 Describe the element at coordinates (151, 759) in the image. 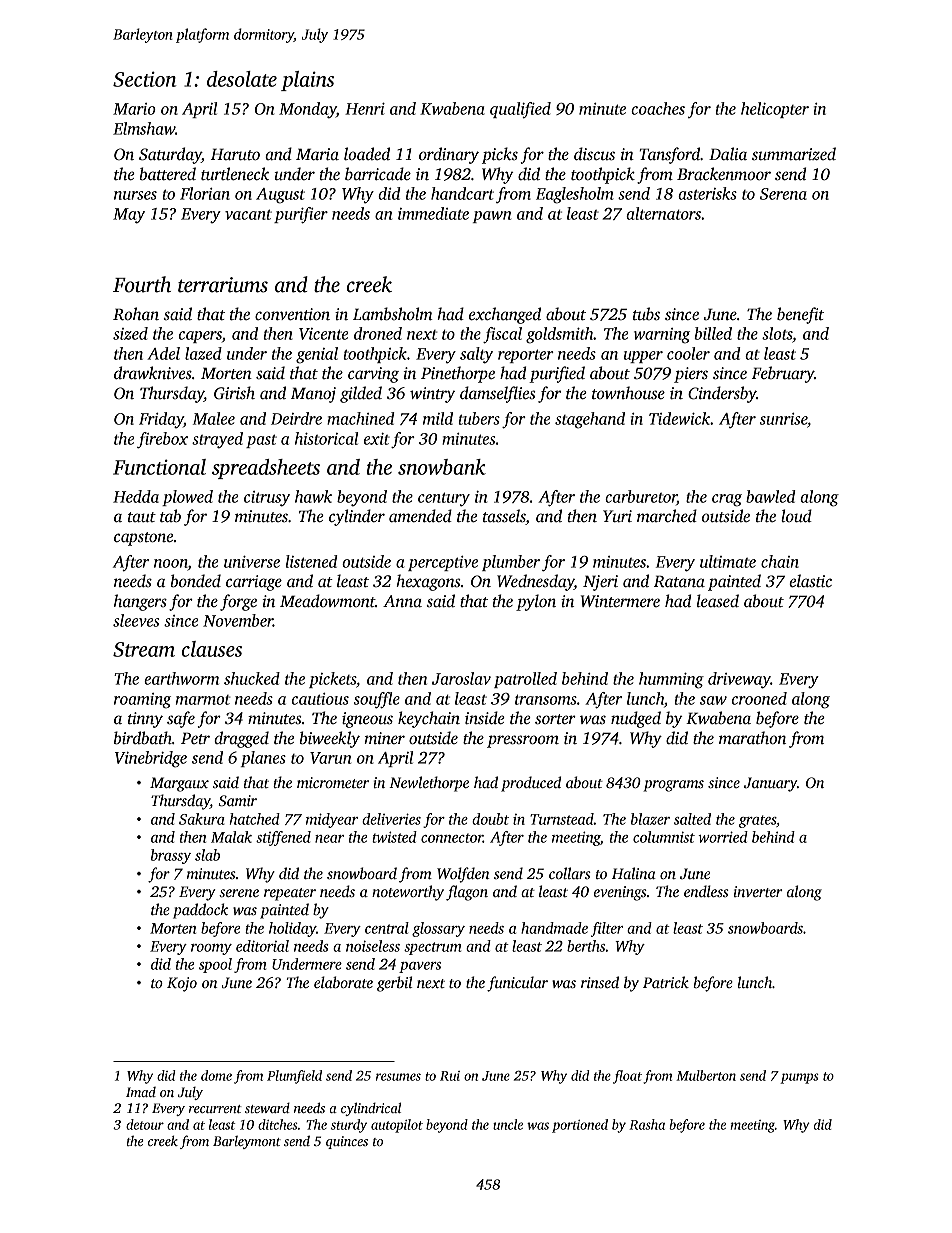

I see `Vinebridge` at that location.
